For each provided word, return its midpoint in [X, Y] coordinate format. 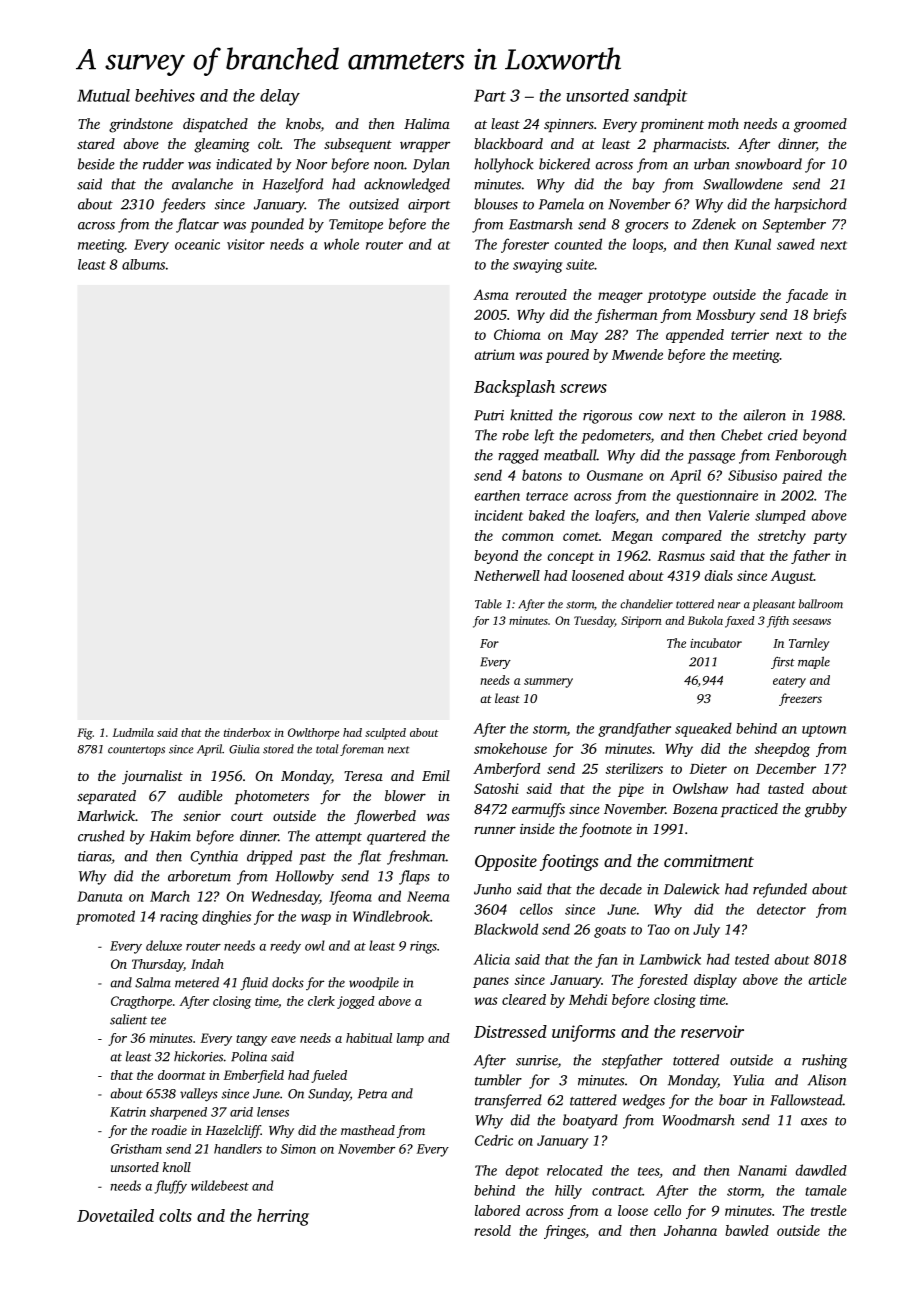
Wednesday [285, 897]
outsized [374, 204]
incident [499, 515]
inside [537, 828]
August [792, 577]
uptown [824, 731]
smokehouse [510, 748]
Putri [489, 415]
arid [241, 1112]
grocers [646, 227]
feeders [183, 205]
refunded [780, 890]
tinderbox [247, 732]
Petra [372, 1094]
